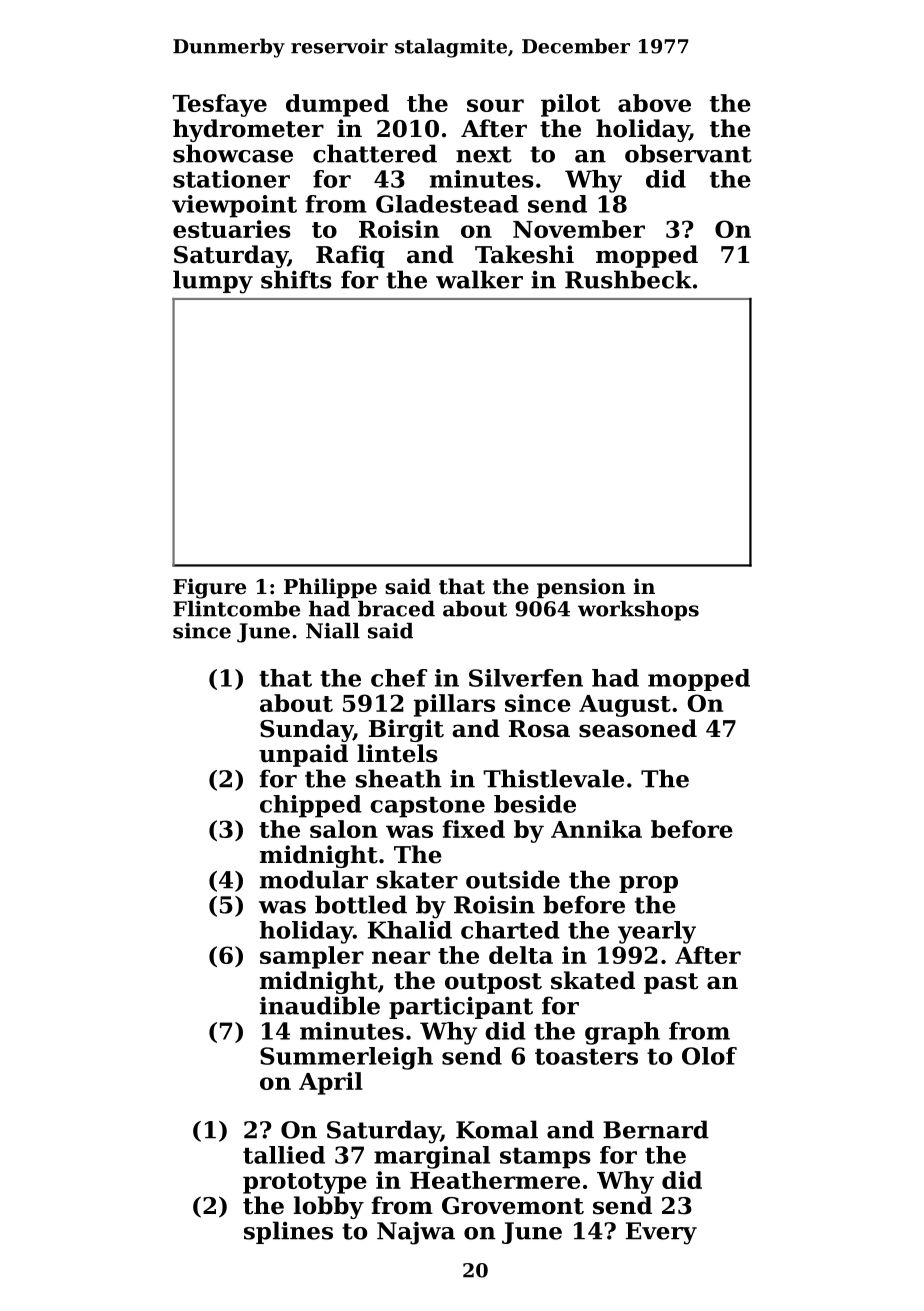  Describe the element at coordinates (671, 983) in the screenshot. I see `past` at that location.
